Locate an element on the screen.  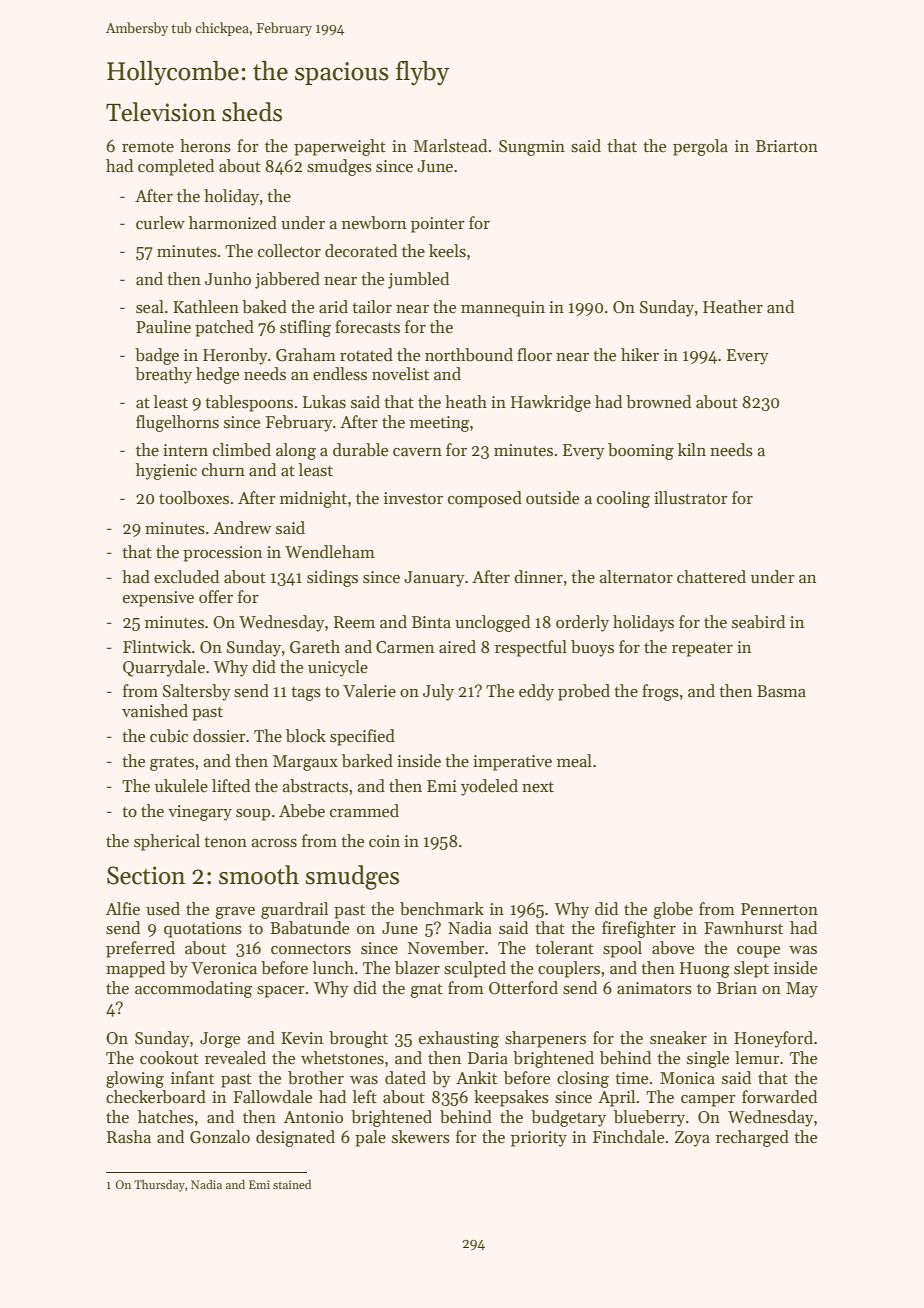
along is located at coordinates (296, 451).
